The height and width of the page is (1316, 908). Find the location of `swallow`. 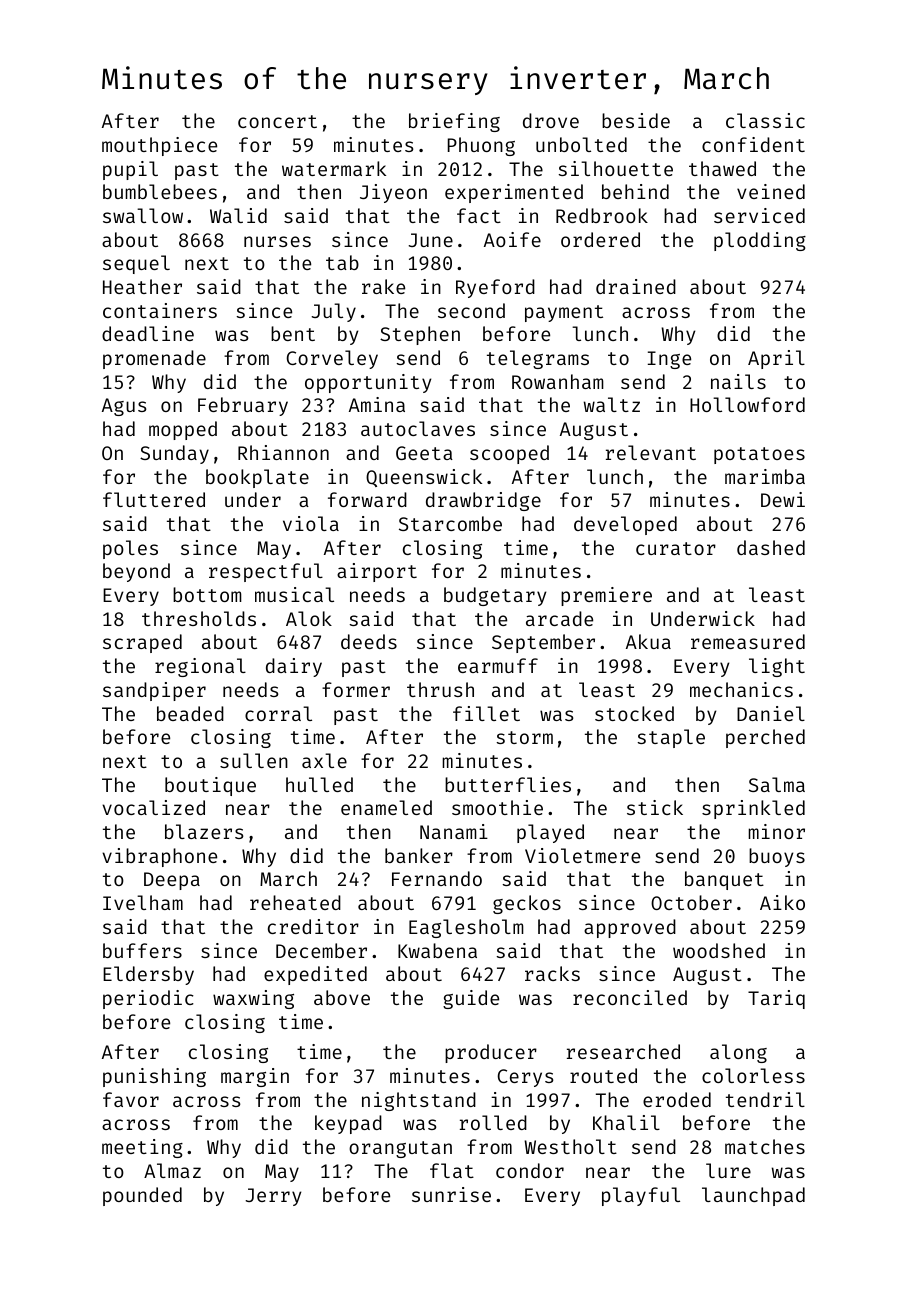

swallow is located at coordinates (143, 215).
